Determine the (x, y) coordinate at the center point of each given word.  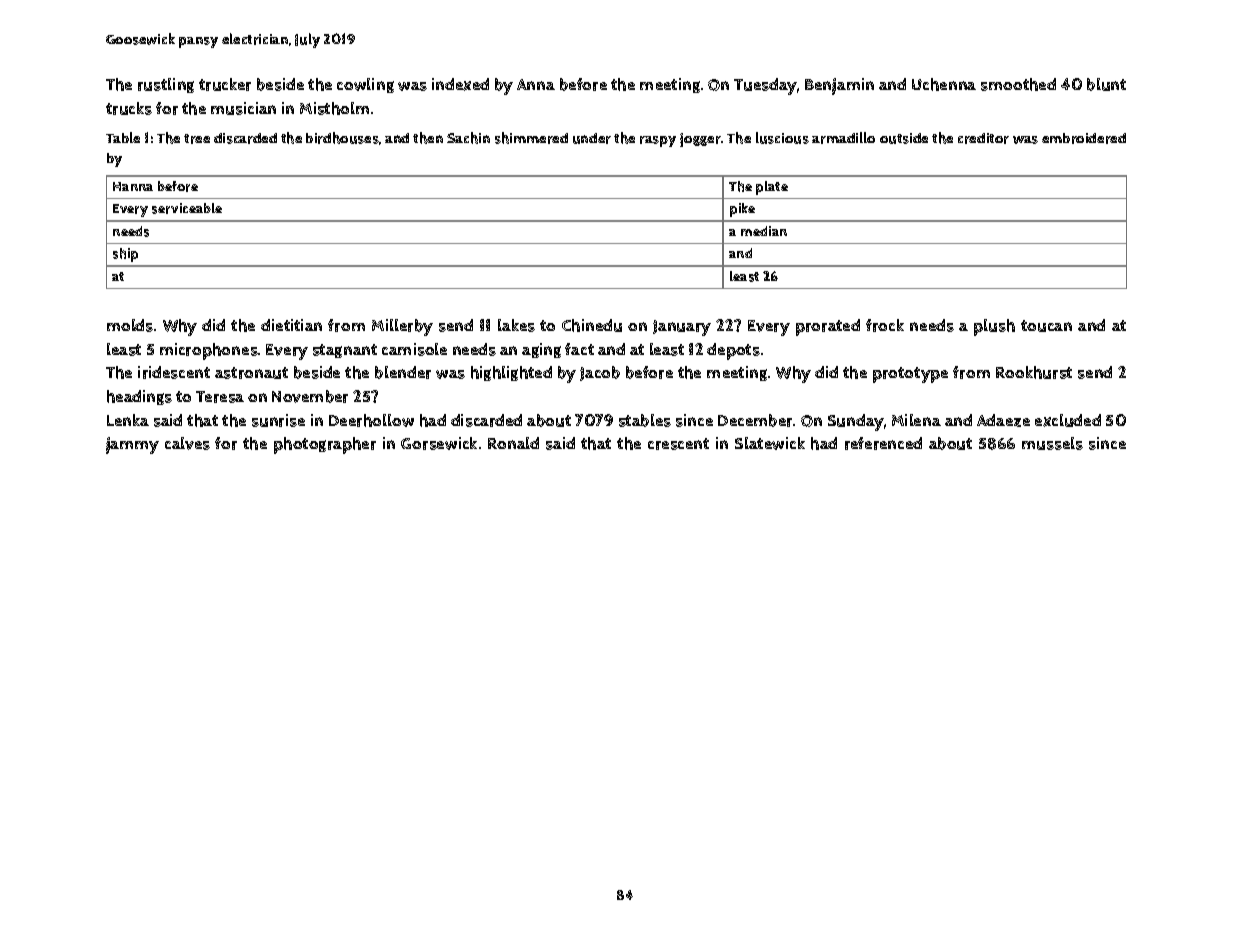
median (764, 231)
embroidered (1084, 138)
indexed (460, 84)
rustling (166, 85)
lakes (516, 325)
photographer (325, 445)
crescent (678, 444)
